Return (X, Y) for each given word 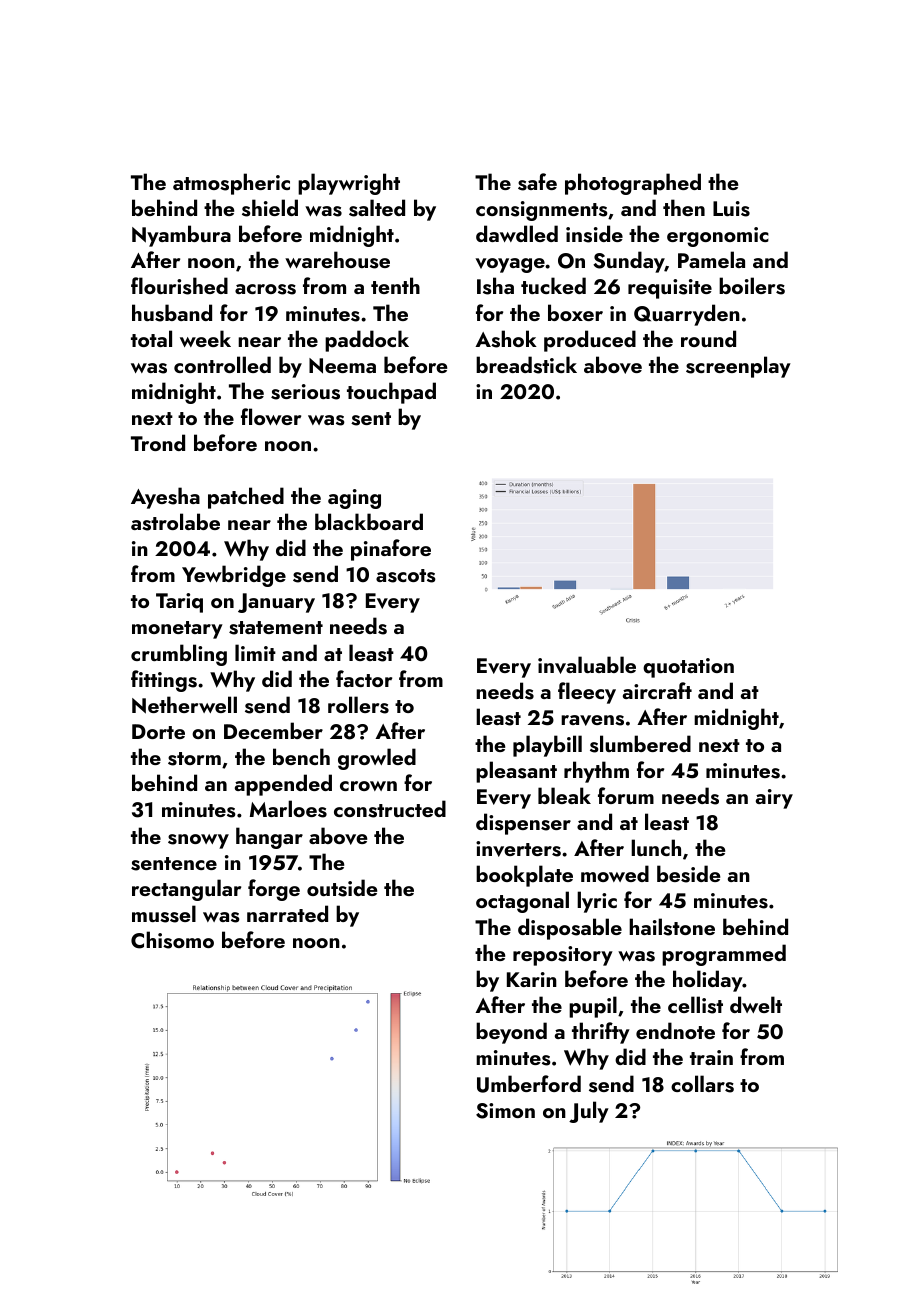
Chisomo (172, 940)
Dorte (158, 731)
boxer (575, 312)
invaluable (587, 665)
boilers (752, 286)
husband (172, 313)
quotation (688, 668)
